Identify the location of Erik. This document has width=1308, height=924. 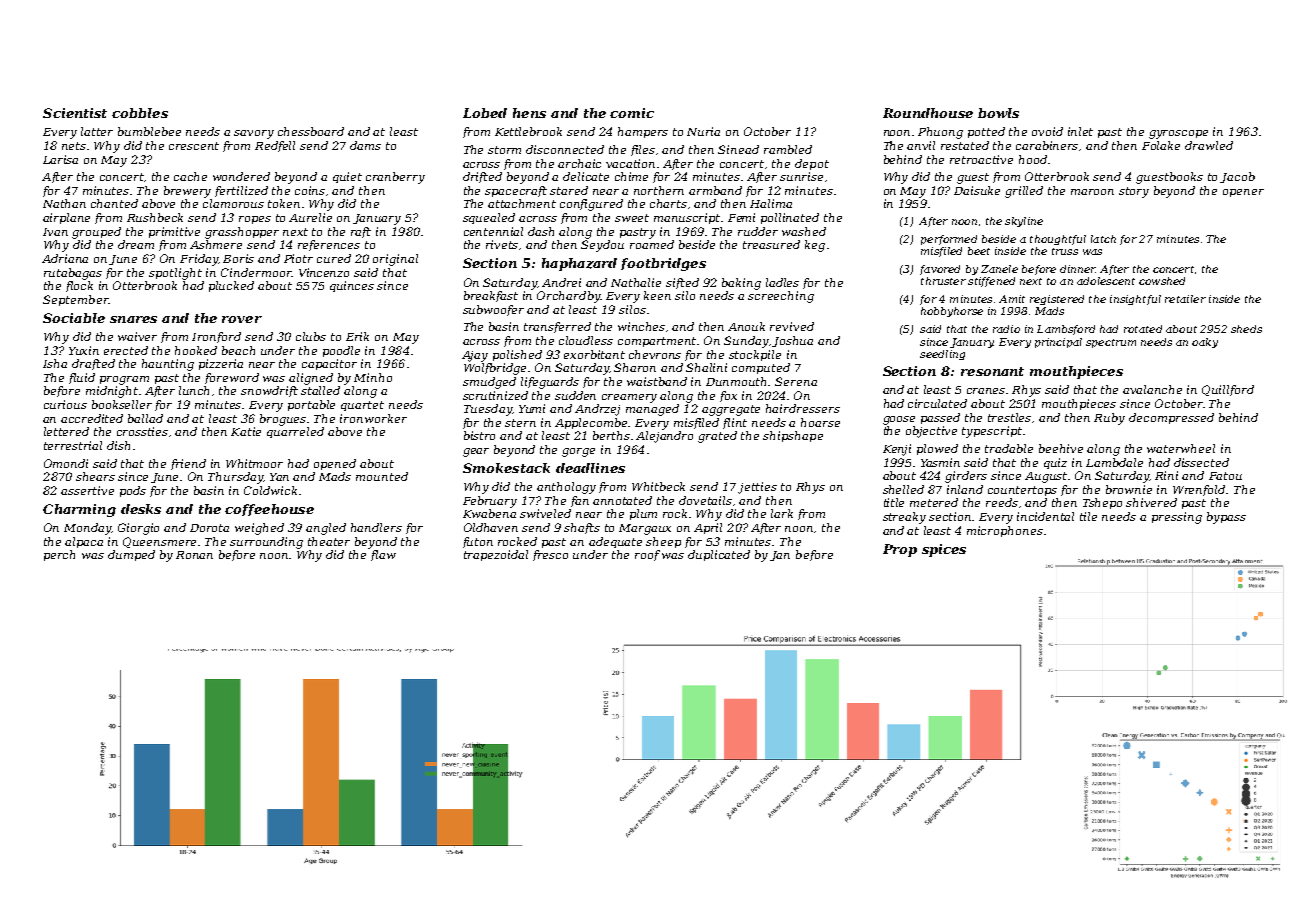
(357, 336).
